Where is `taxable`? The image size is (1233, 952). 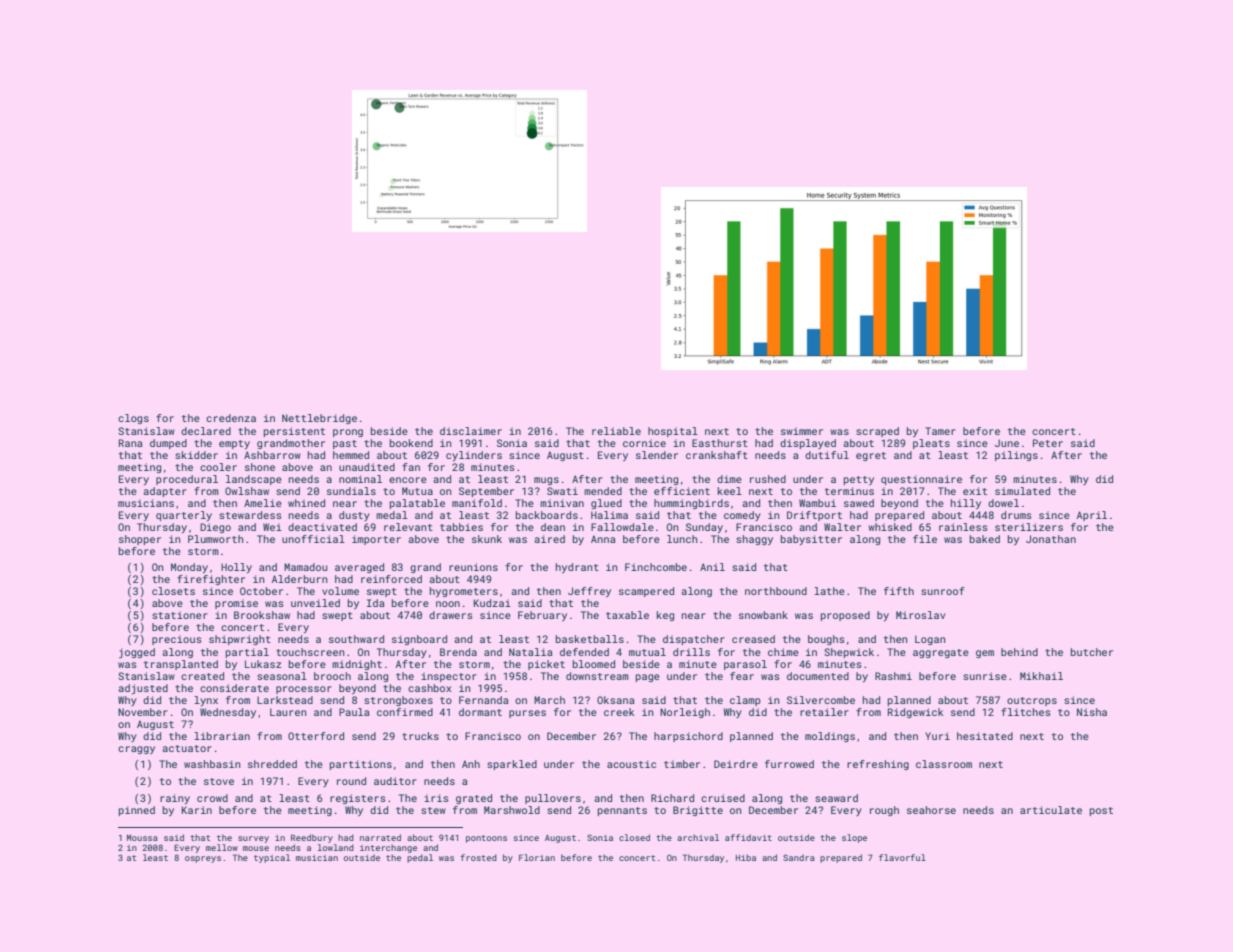
taxable is located at coordinates (627, 615).
